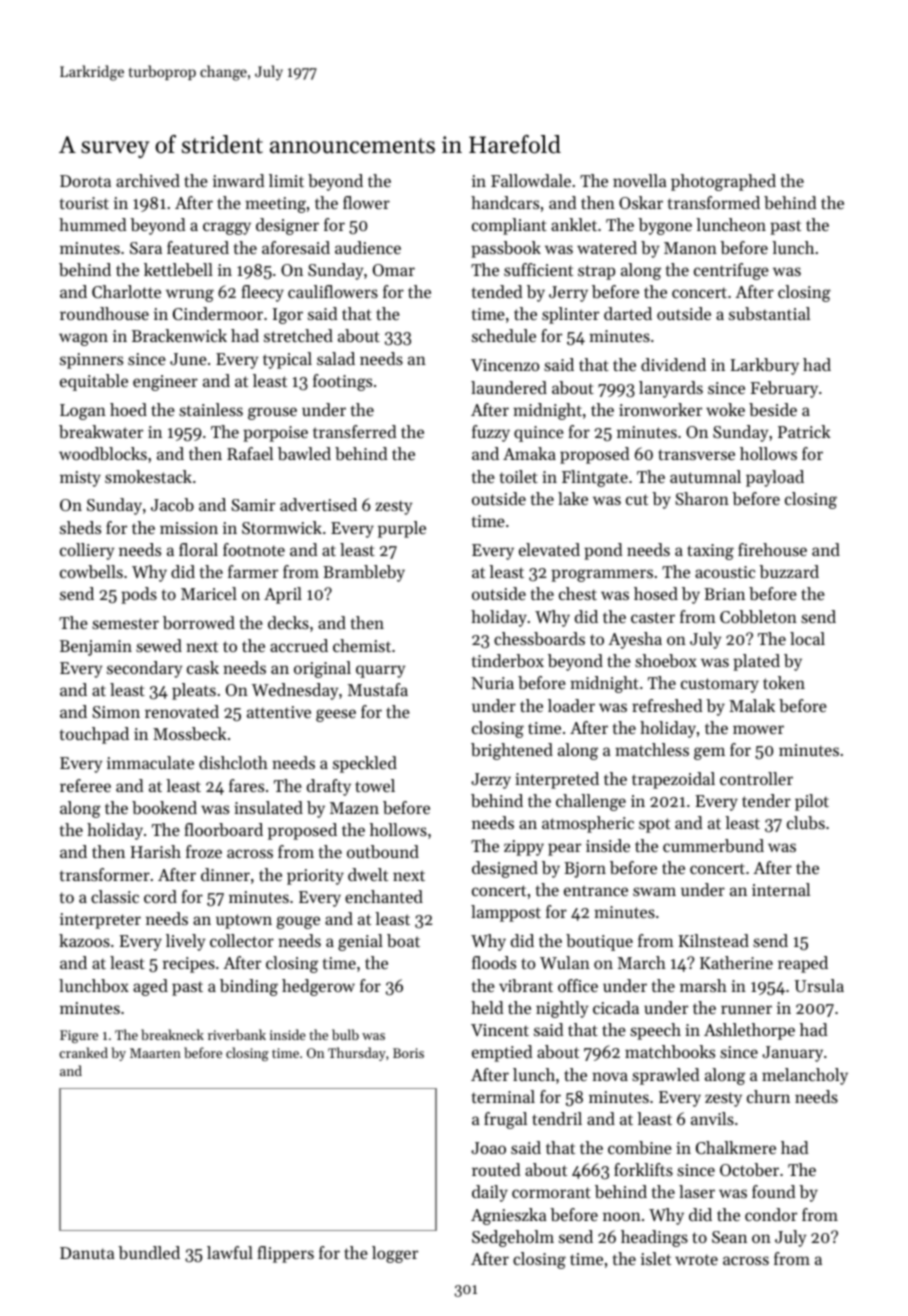 The image size is (908, 1316). What do you see at coordinates (87, 1253) in the page?
I see `Danuta` at bounding box center [87, 1253].
